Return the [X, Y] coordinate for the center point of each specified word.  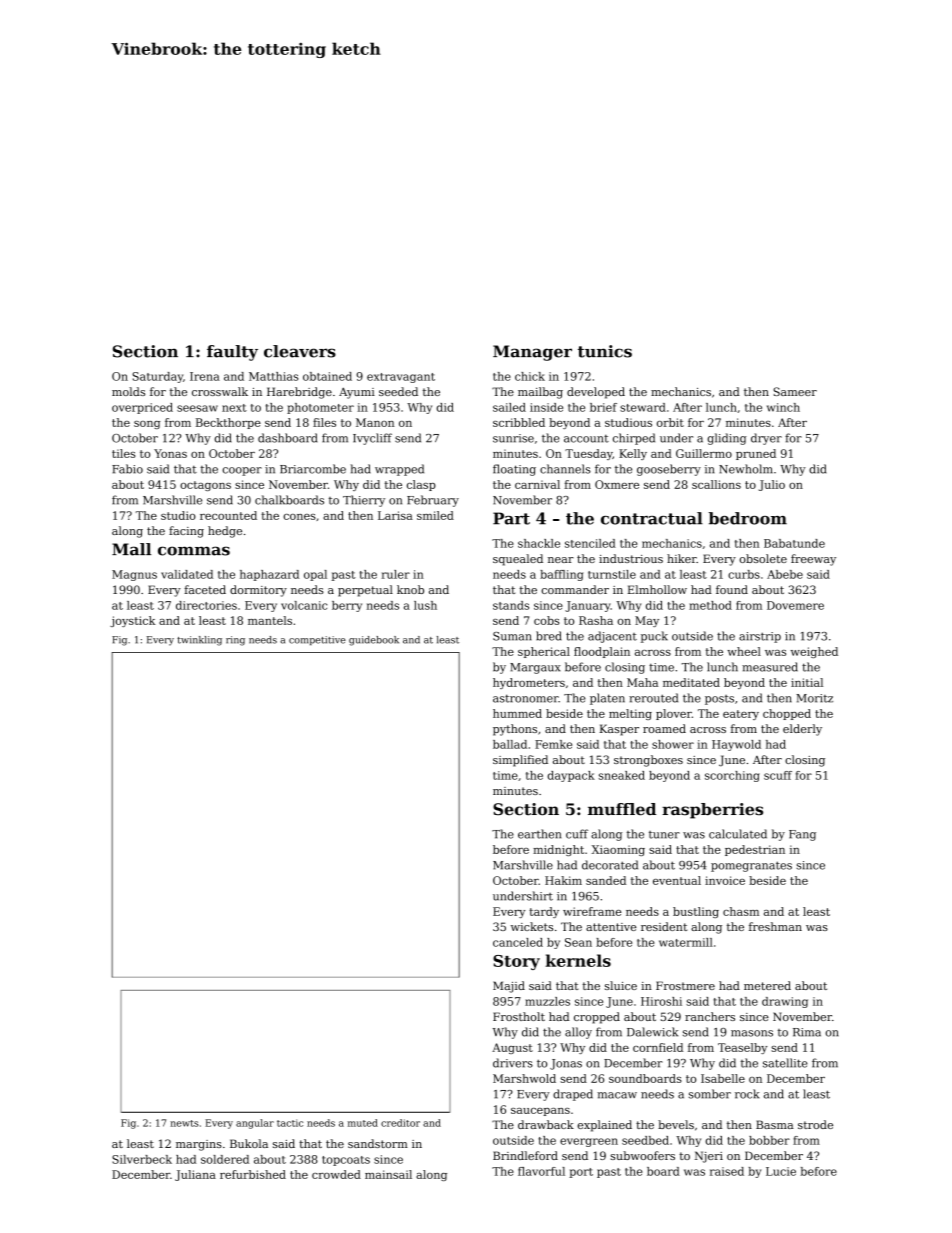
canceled [518, 942]
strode [815, 1124]
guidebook [374, 641]
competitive [317, 640]
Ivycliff [372, 439]
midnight [558, 850]
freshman [775, 926]
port [581, 1173]
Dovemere [795, 605]
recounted [228, 515]
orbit [670, 422]
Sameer [795, 391]
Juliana [195, 1175]
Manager [532, 353]
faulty [232, 353]
